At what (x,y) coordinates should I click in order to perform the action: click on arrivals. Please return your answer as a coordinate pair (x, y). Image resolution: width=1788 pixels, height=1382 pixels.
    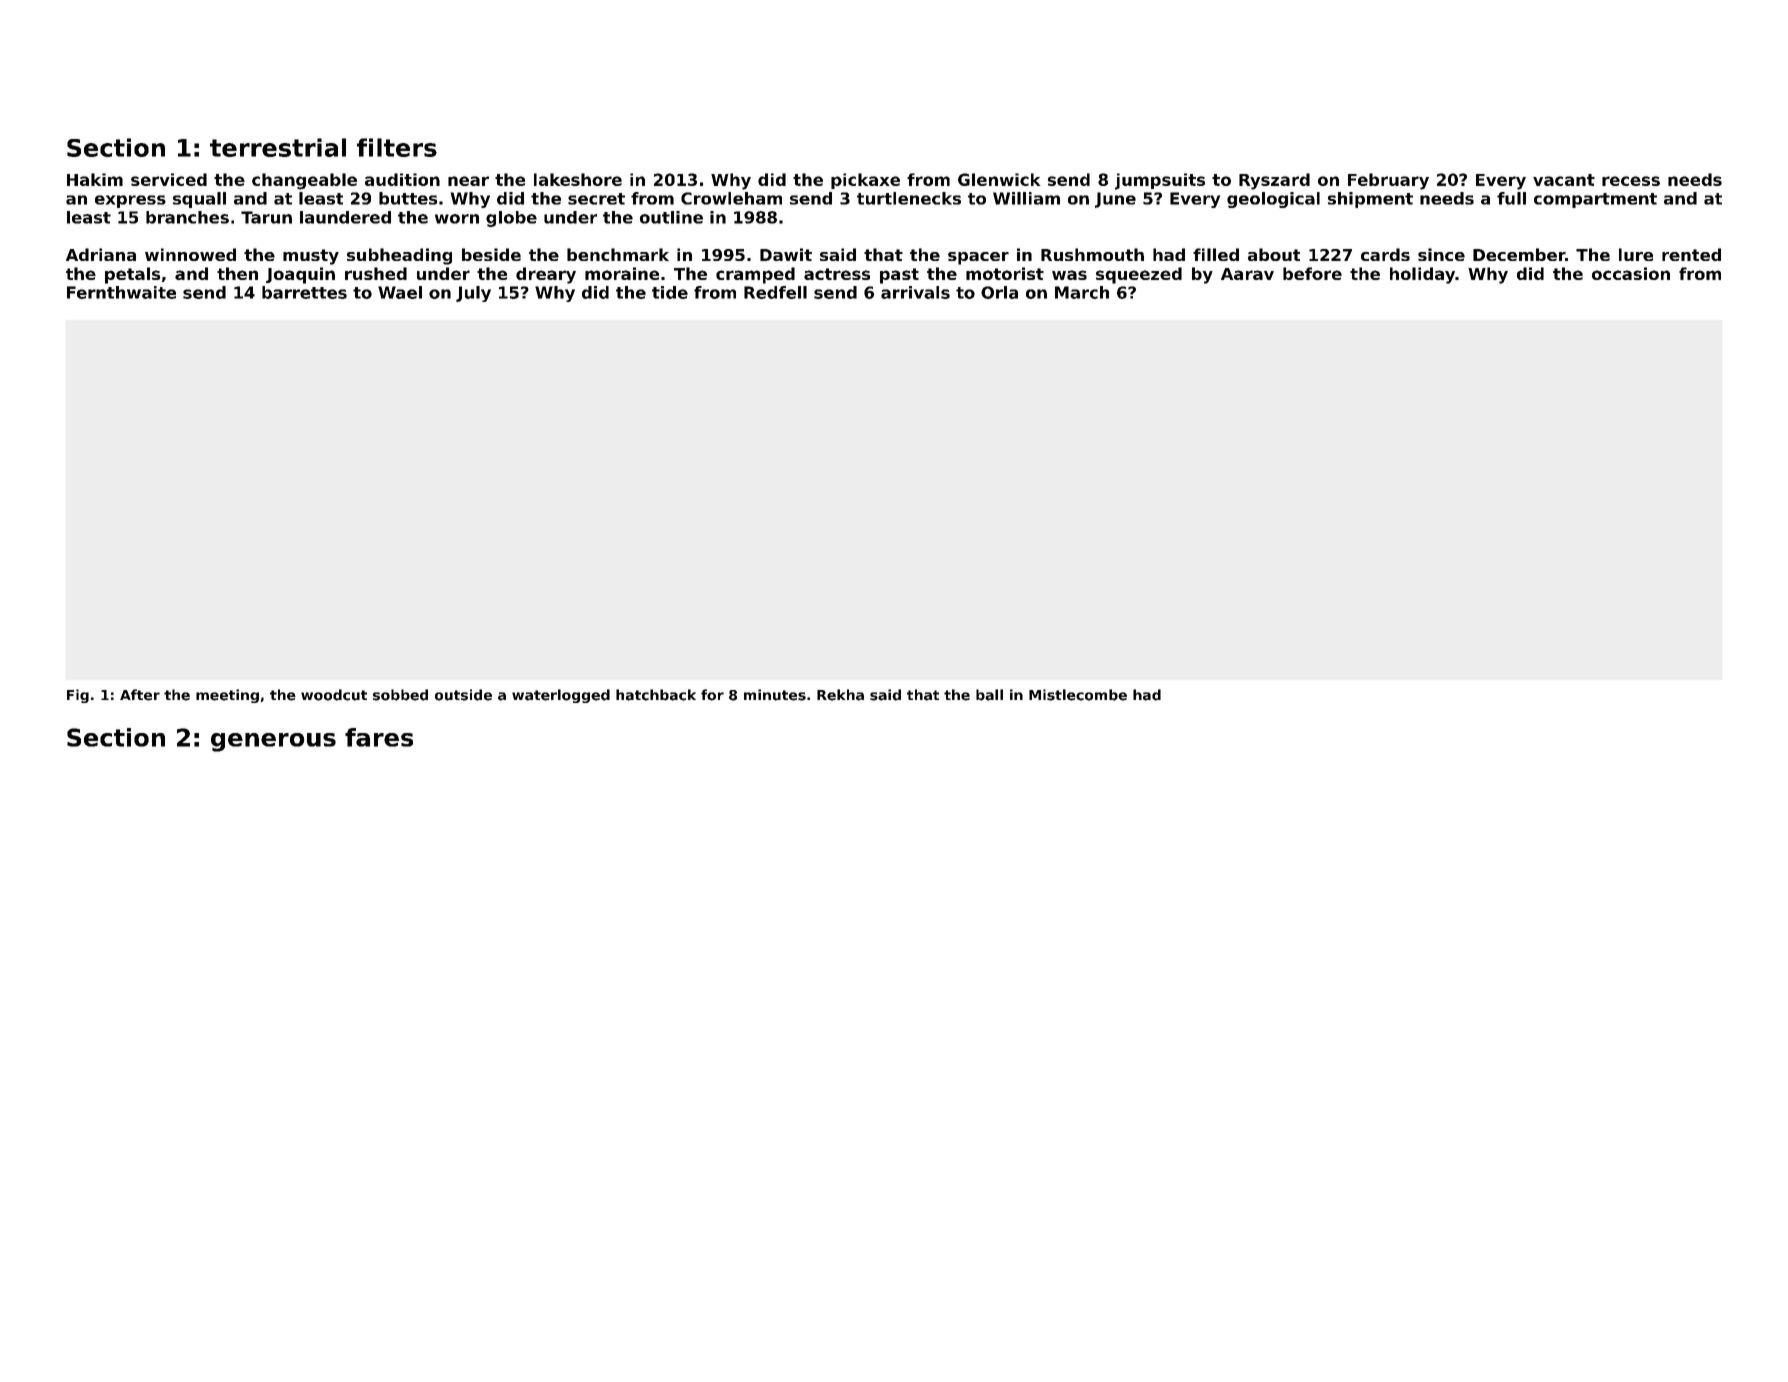
    Looking at the image, I should click on (915, 292).
